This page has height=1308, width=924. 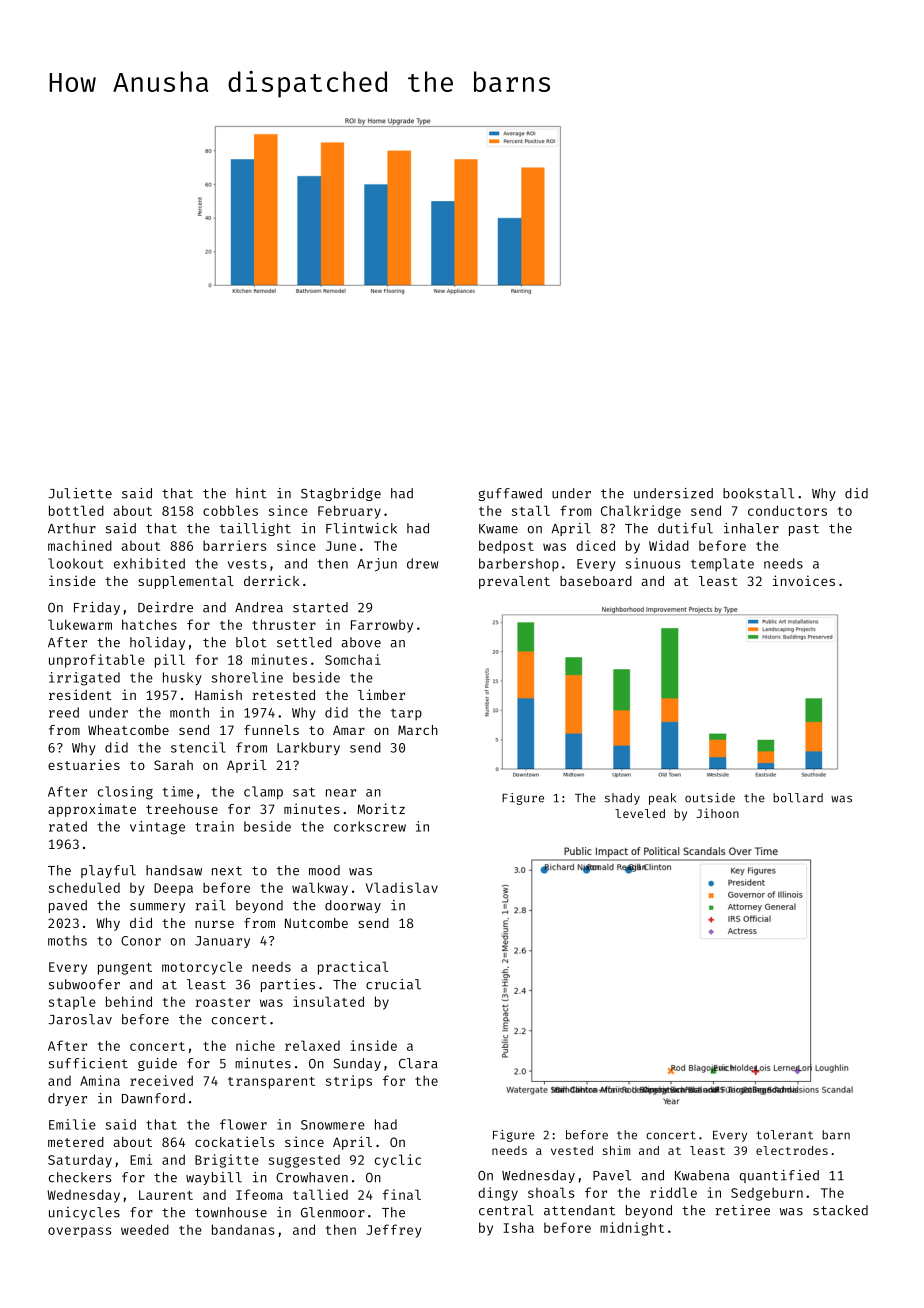 What do you see at coordinates (67, 1099) in the page?
I see `dryer` at bounding box center [67, 1099].
